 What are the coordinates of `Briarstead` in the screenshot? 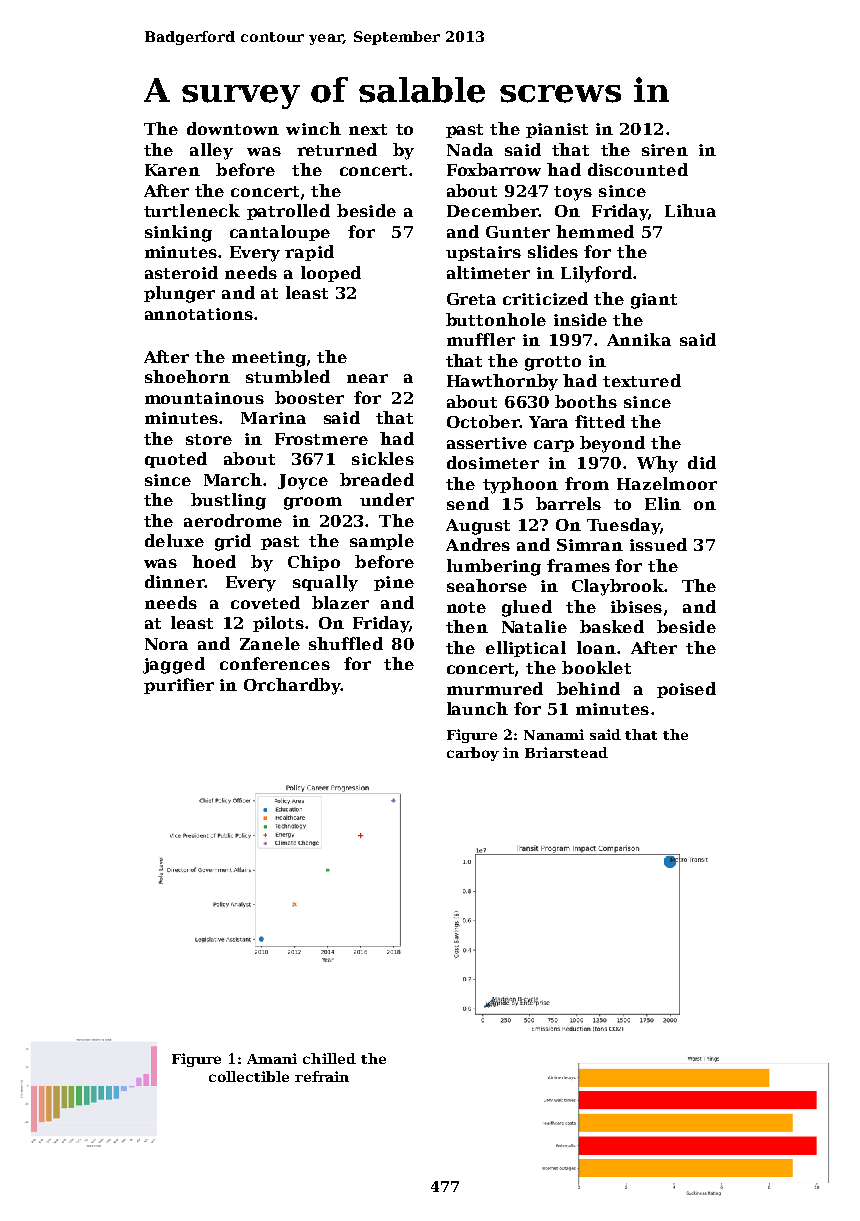 It's located at (566, 752).
